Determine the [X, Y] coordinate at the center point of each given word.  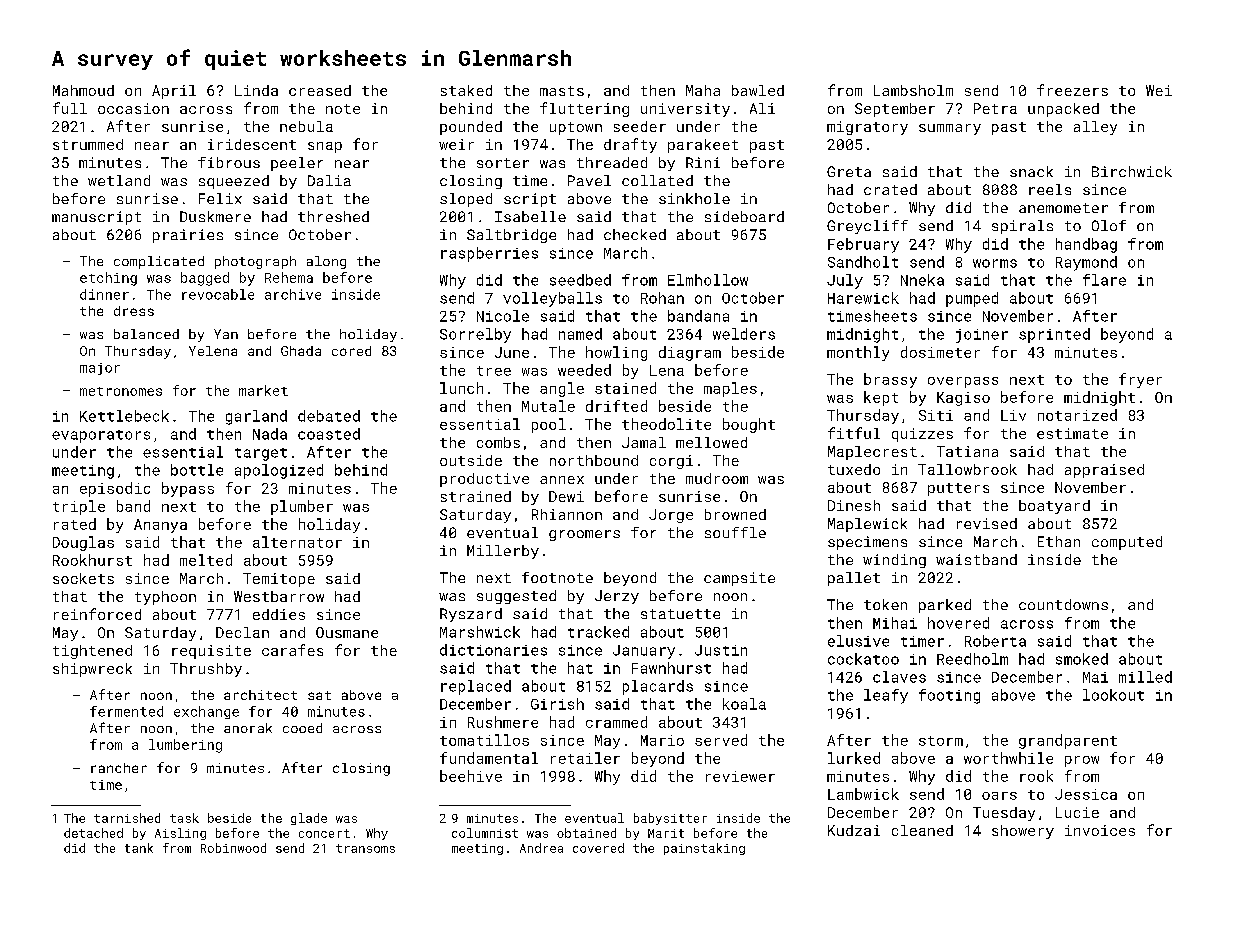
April [174, 92]
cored [351, 351]
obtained [586, 833]
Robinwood [233, 848]
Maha [703, 90]
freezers [1072, 90]
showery [1023, 832]
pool [549, 425]
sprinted [1054, 335]
